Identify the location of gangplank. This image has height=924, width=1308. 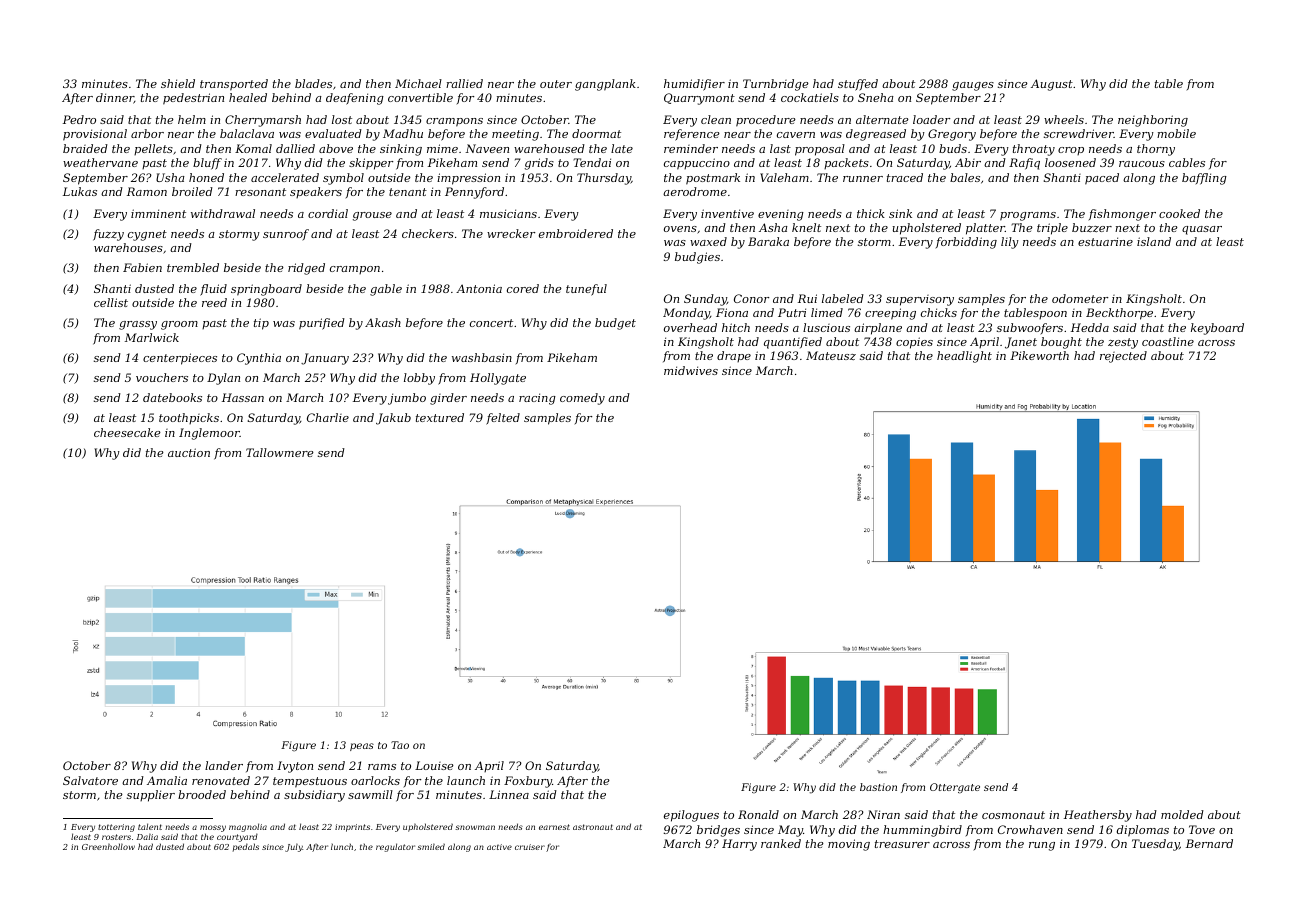
(605, 85).
